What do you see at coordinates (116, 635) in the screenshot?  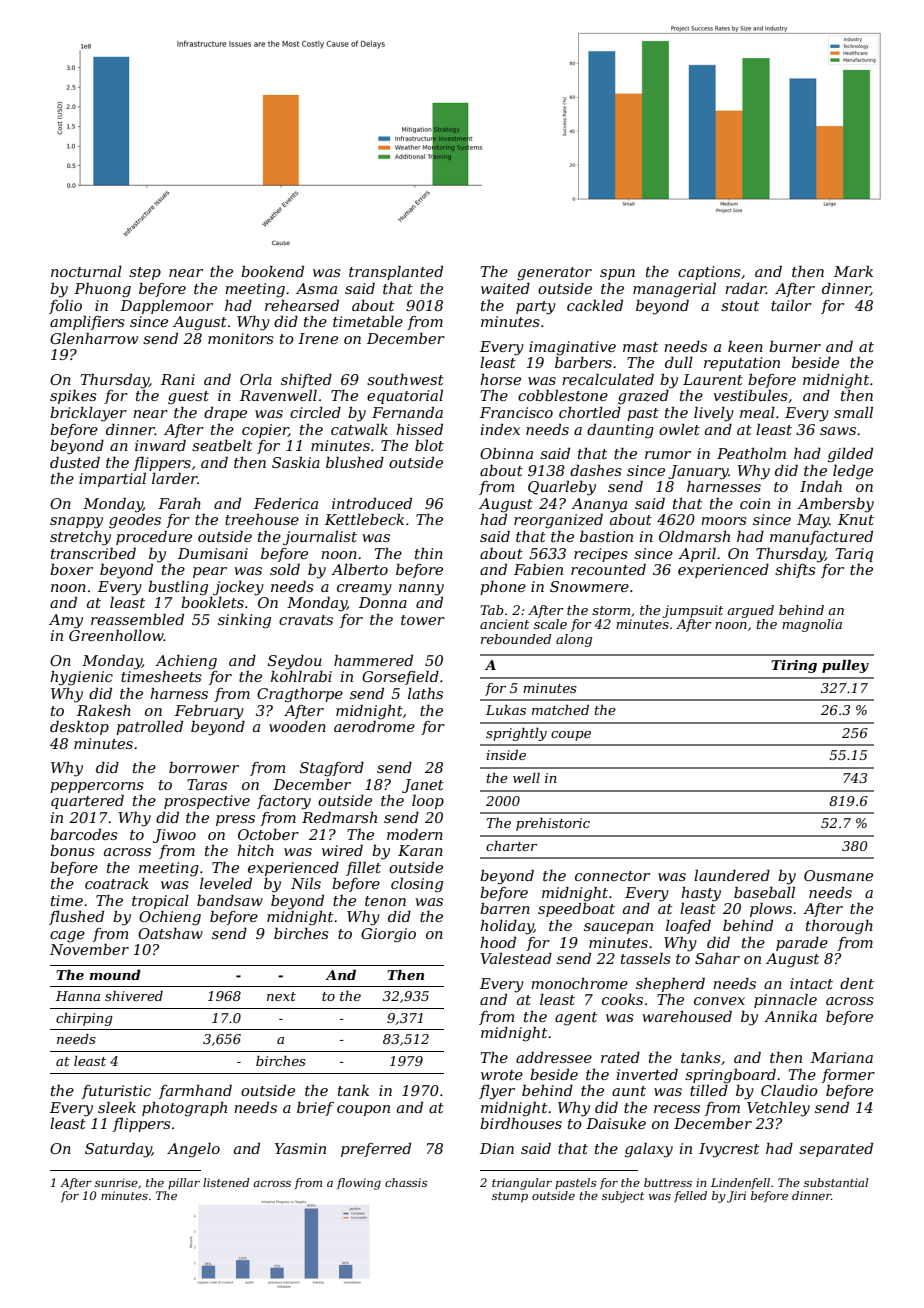 I see `Greenhollow` at bounding box center [116, 635].
